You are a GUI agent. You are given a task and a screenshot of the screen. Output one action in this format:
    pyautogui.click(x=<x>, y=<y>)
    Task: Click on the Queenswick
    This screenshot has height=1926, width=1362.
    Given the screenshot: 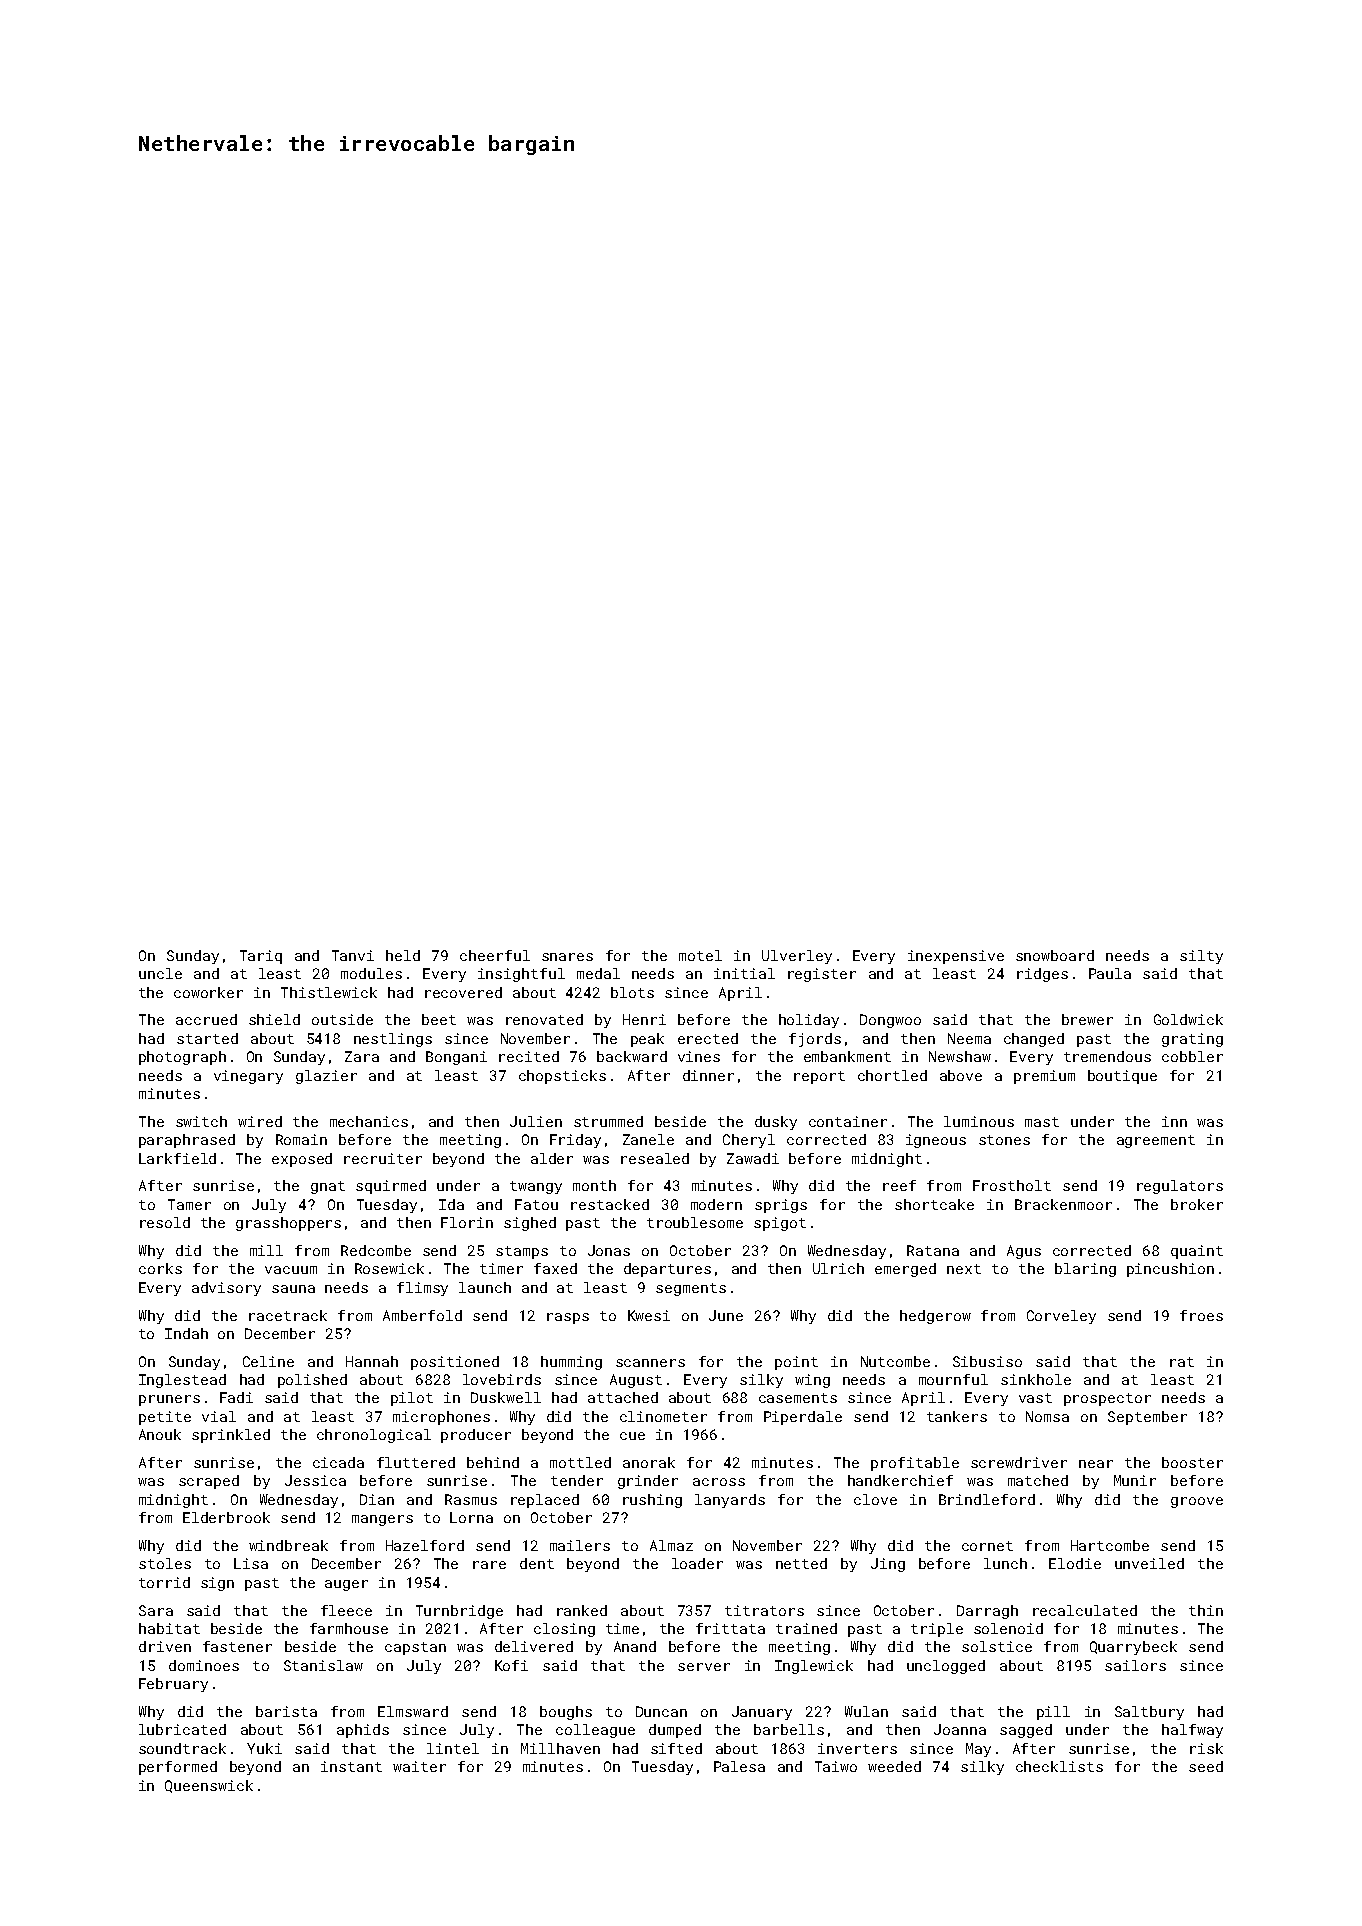 What is the action you would take?
    pyautogui.click(x=209, y=1786)
